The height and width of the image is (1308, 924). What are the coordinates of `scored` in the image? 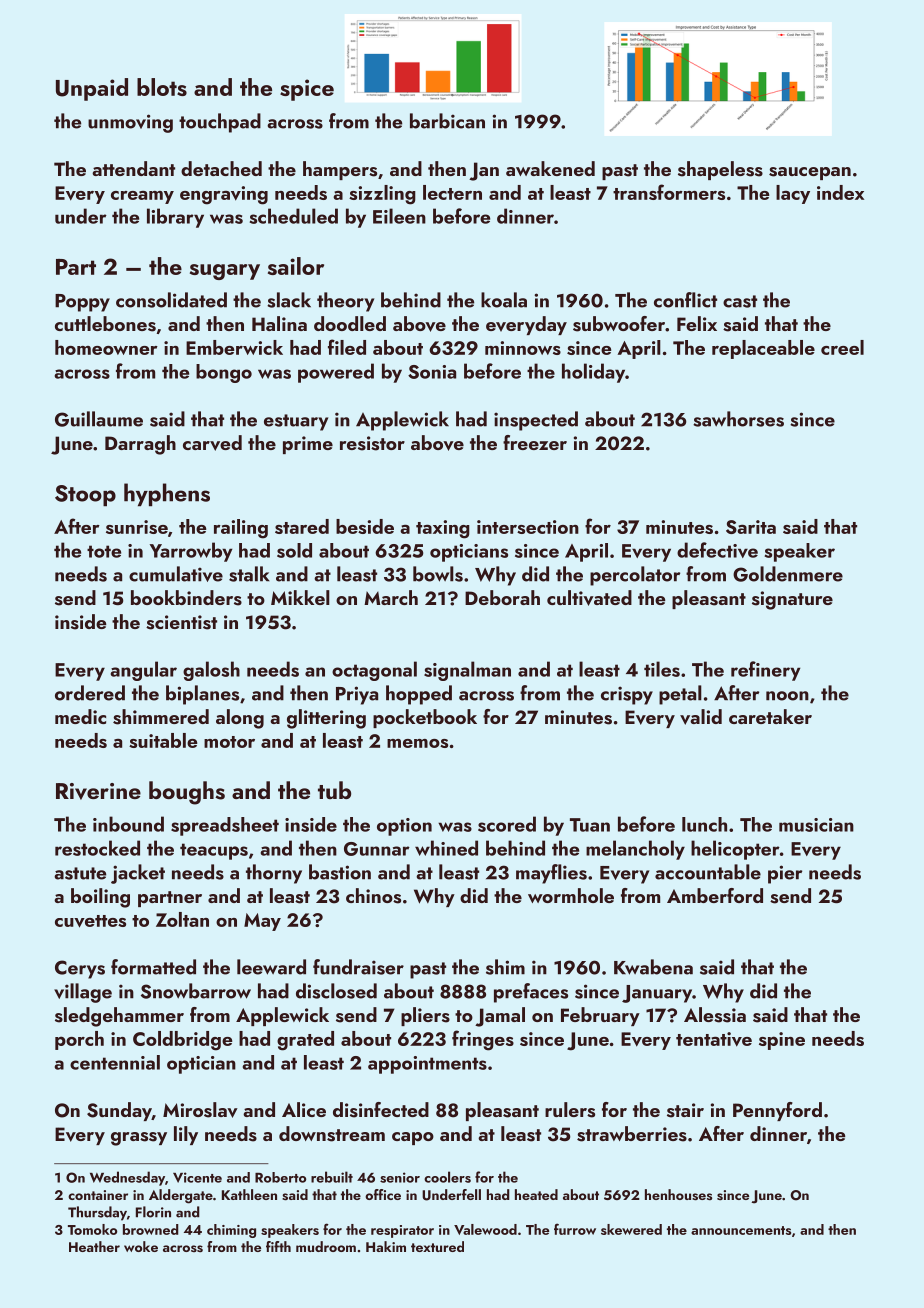 It's located at (507, 824).
